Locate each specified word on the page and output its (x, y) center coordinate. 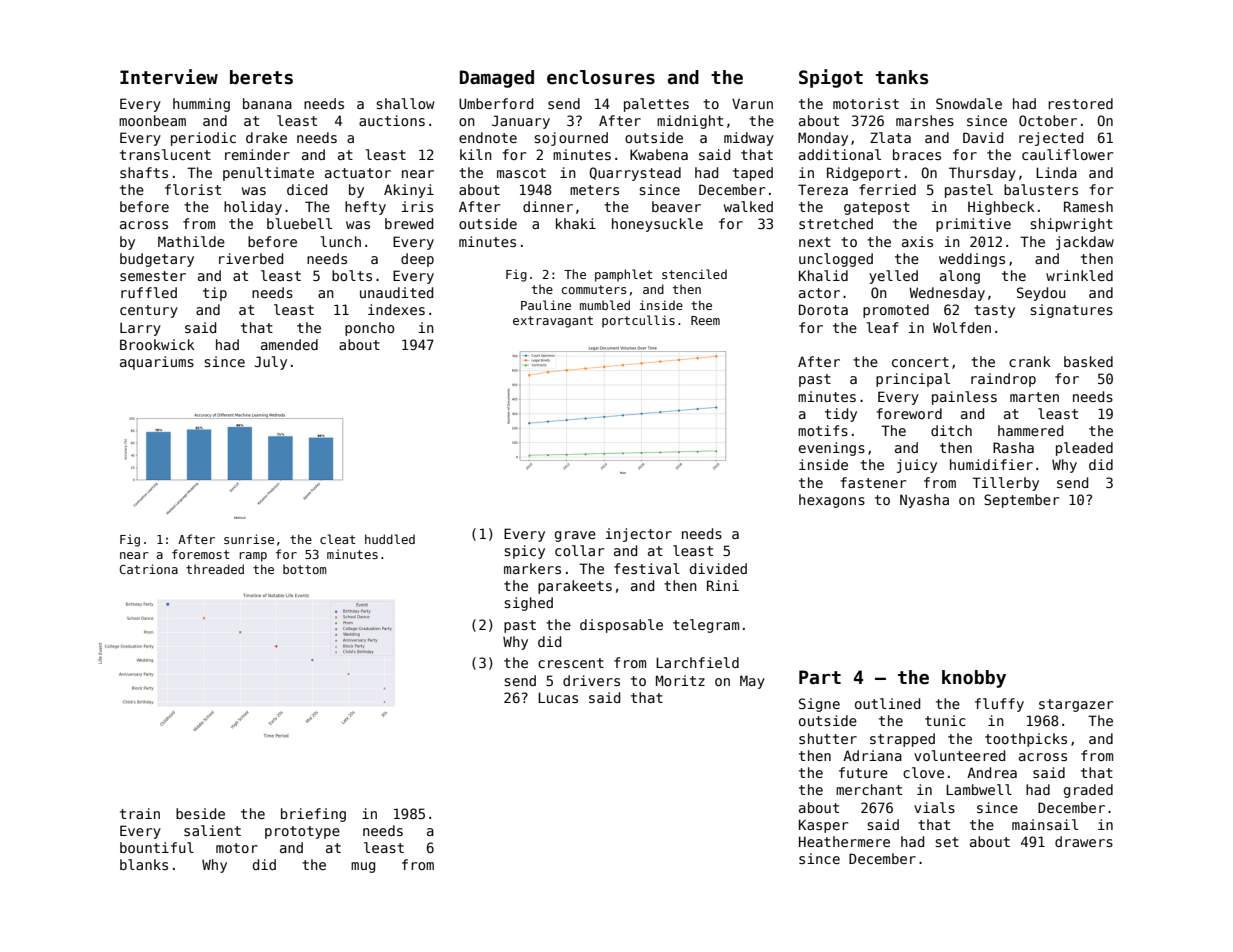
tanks (902, 77)
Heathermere (844, 841)
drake (266, 137)
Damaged (497, 79)
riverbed (251, 258)
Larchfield (697, 662)
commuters (594, 289)
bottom (305, 569)
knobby (974, 679)
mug (363, 867)
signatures (1071, 311)
